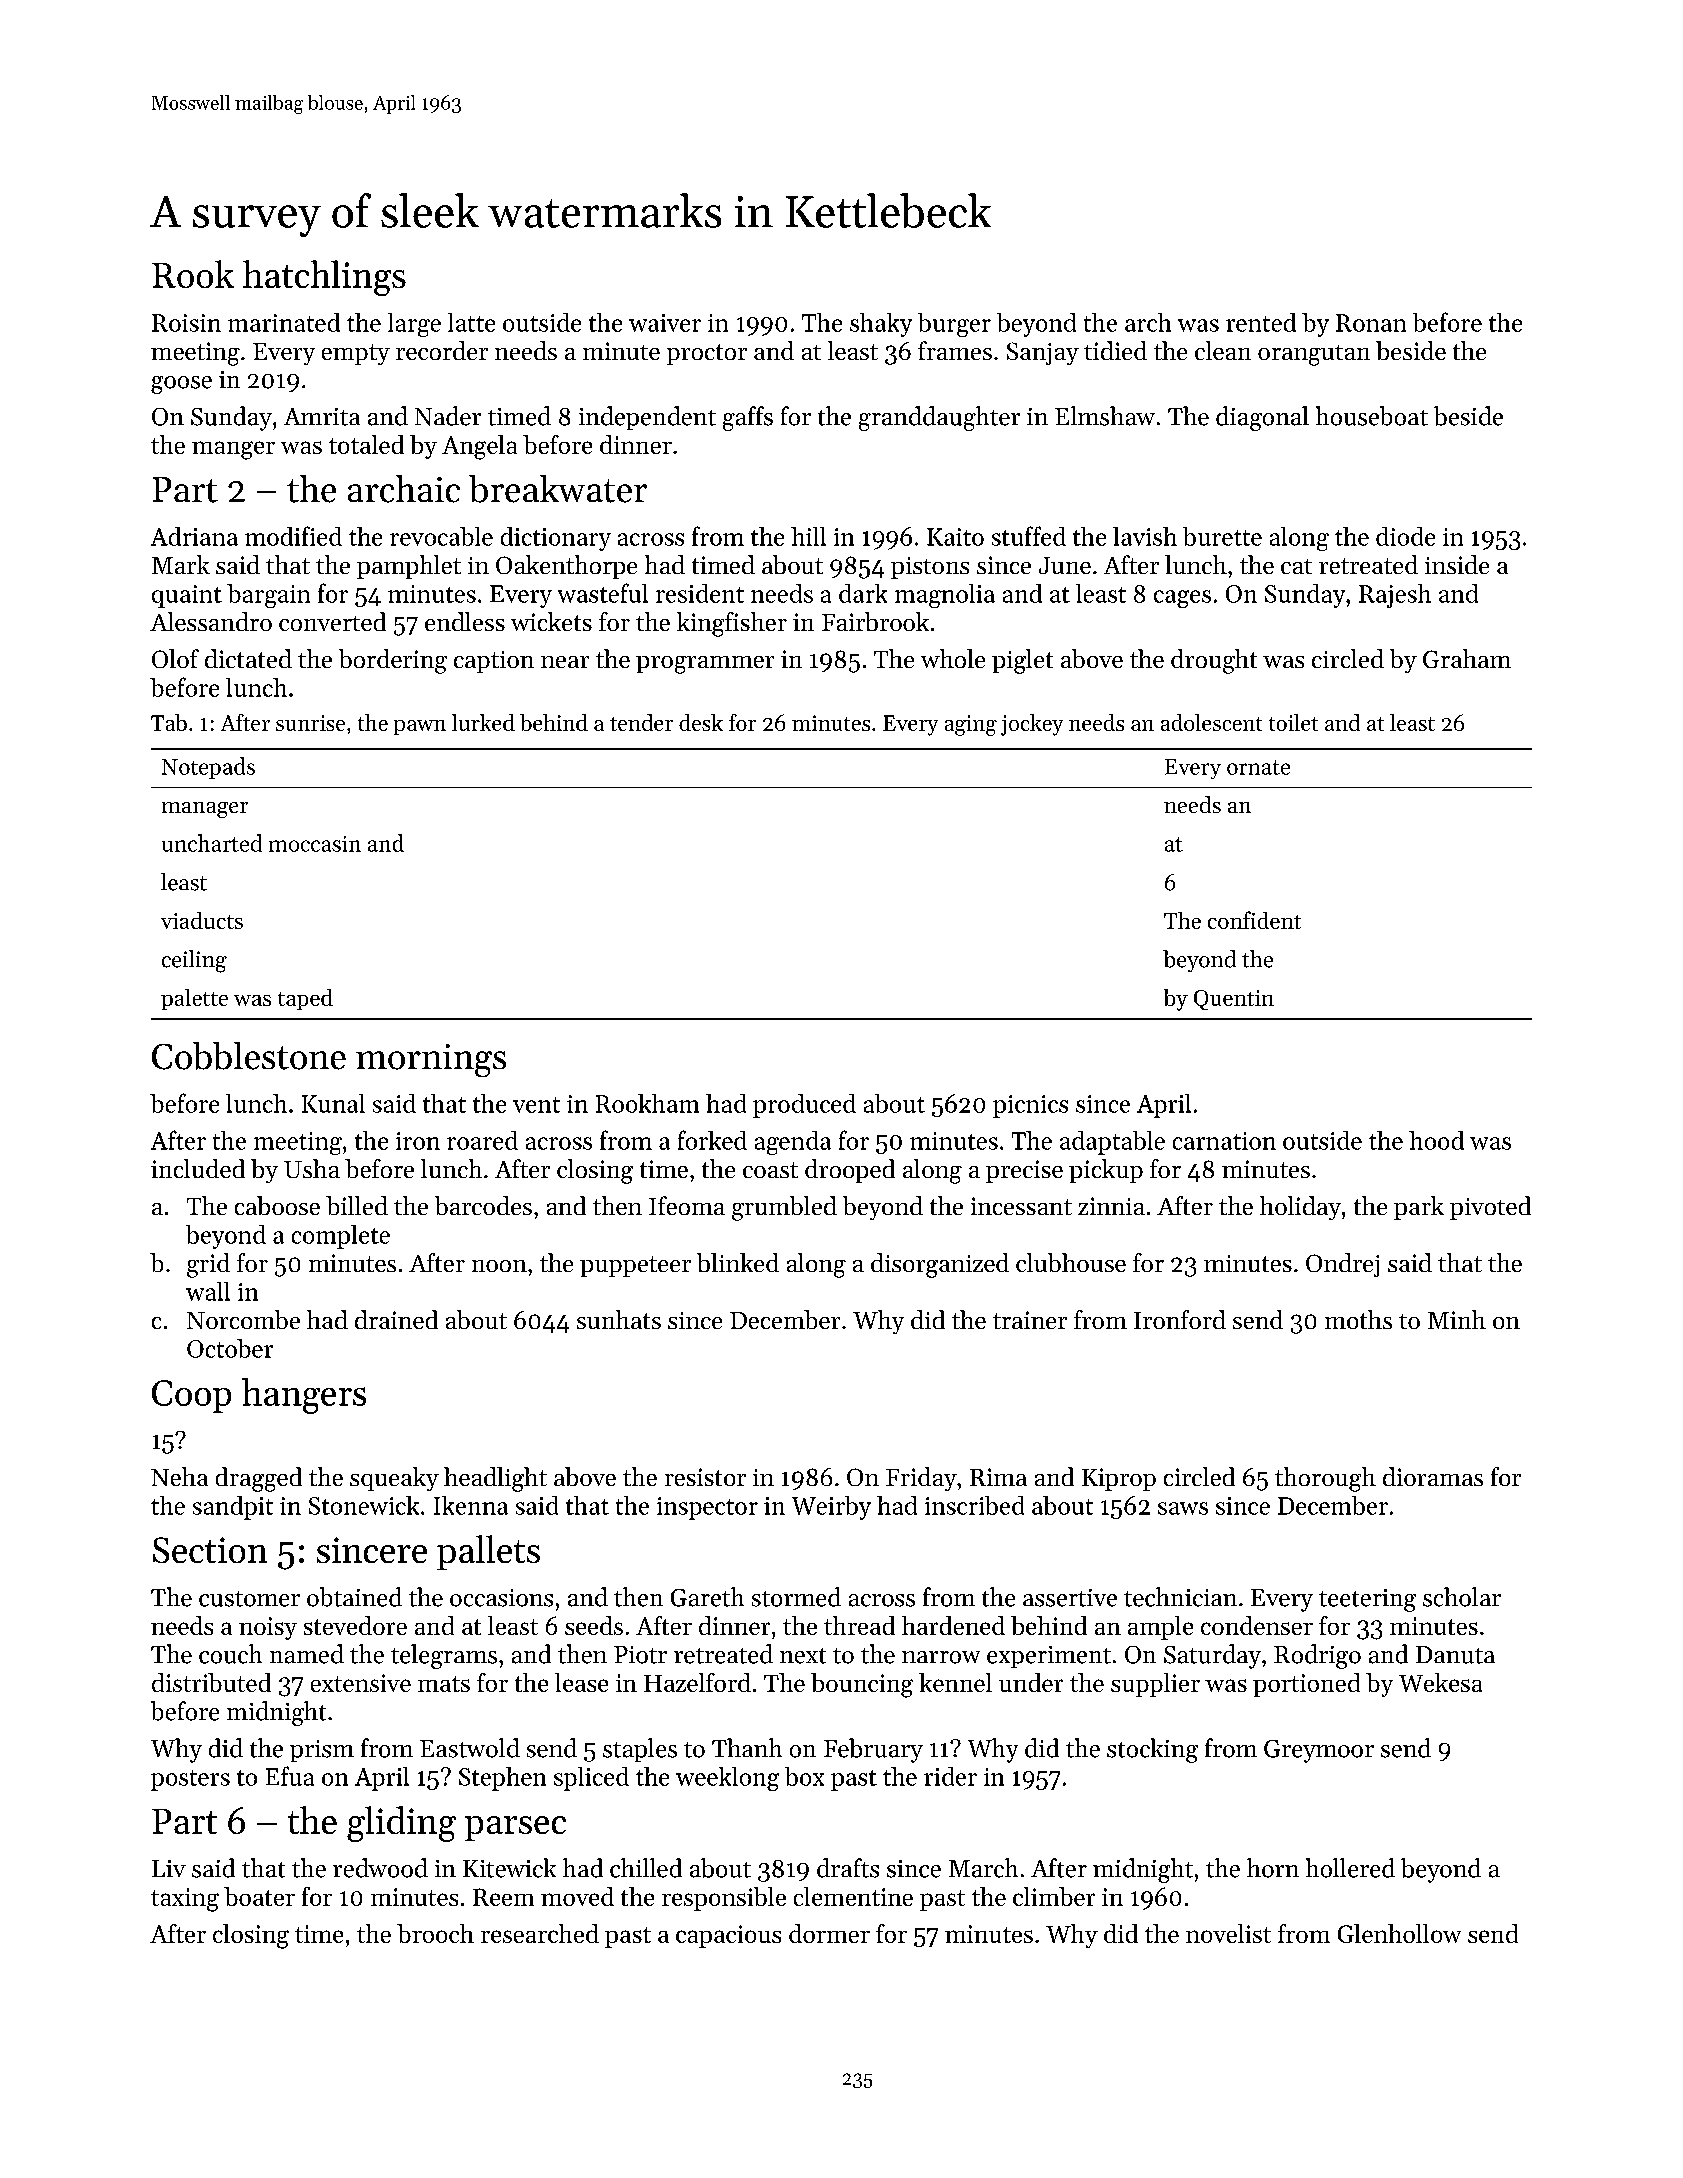 Image resolution: width=1683 pixels, height=2178 pixels. What do you see at coordinates (1254, 920) in the screenshot?
I see `confident` at bounding box center [1254, 920].
